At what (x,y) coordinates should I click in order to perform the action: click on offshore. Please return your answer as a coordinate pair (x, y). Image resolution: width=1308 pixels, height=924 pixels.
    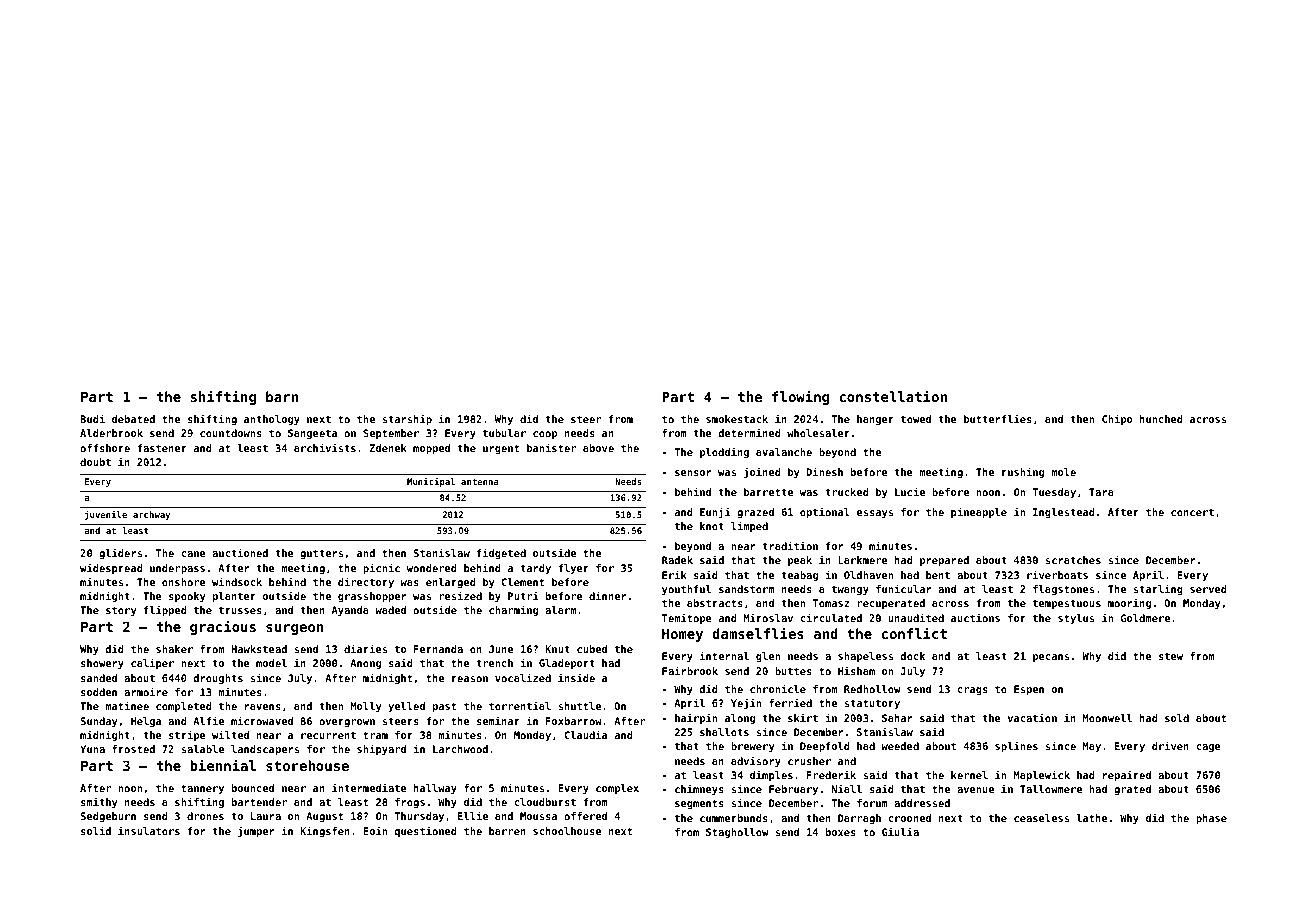
    Looking at the image, I should click on (105, 448).
